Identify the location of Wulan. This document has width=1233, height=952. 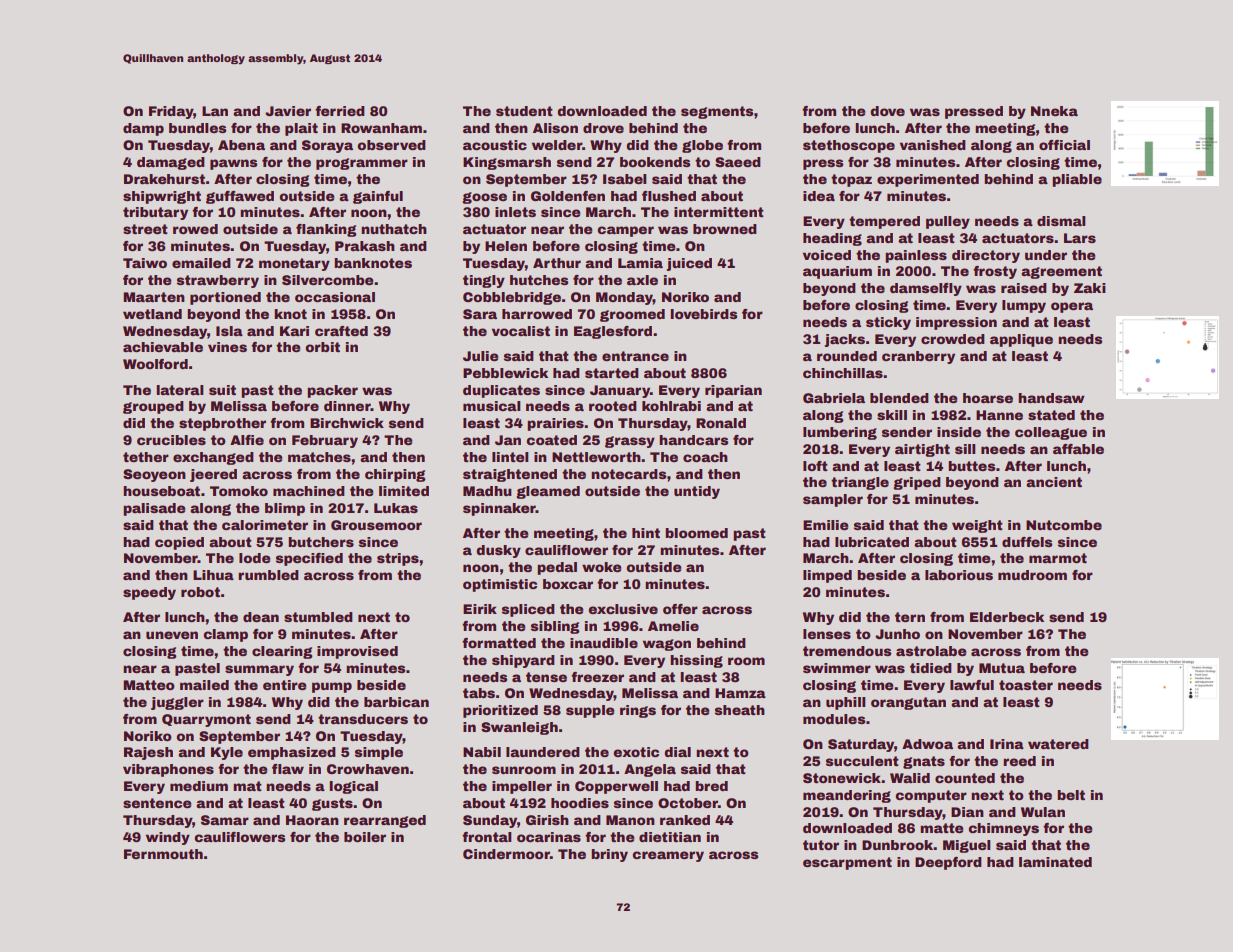
(1043, 812).
